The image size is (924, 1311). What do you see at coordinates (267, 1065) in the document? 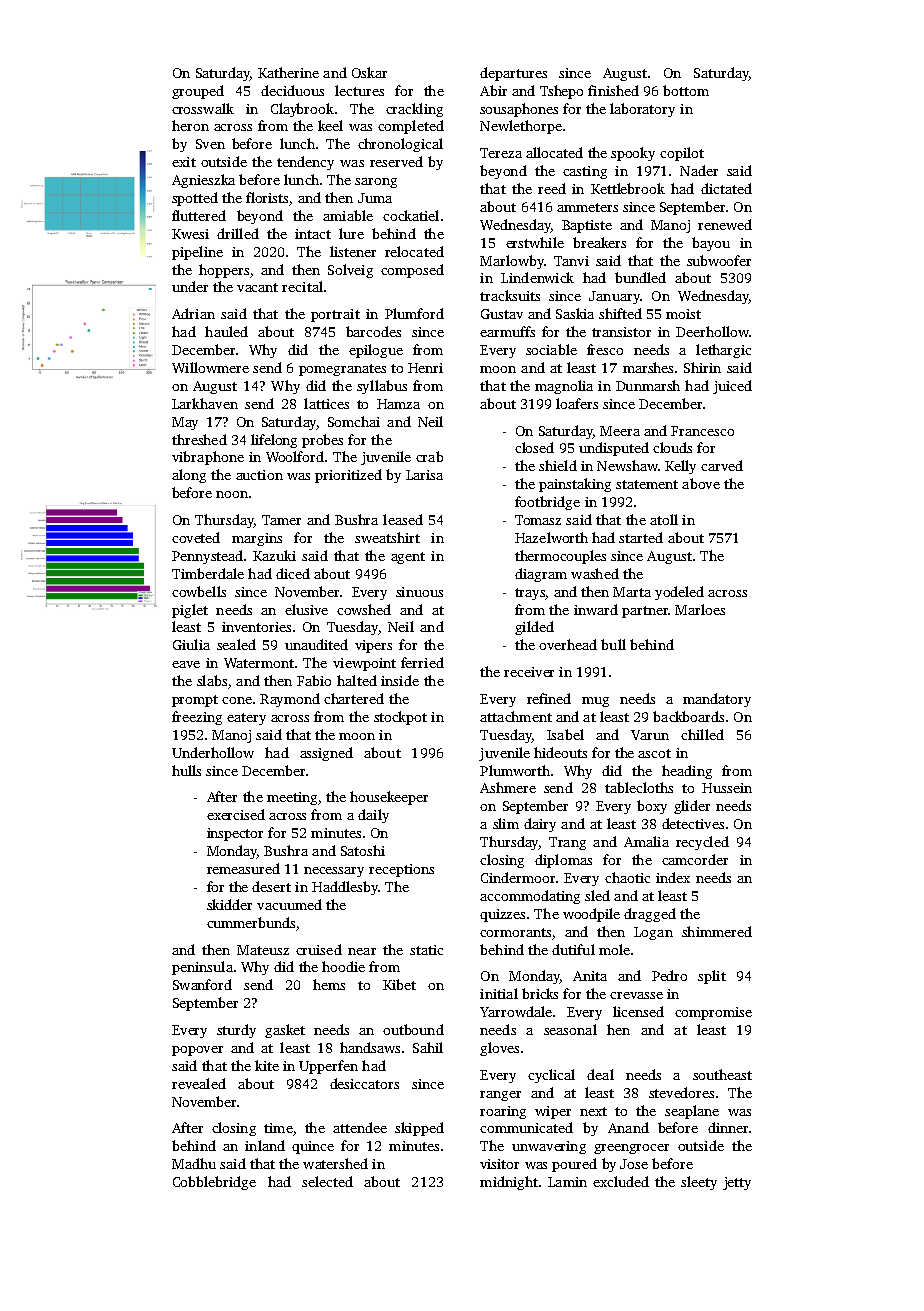
I see `kite` at bounding box center [267, 1065].
